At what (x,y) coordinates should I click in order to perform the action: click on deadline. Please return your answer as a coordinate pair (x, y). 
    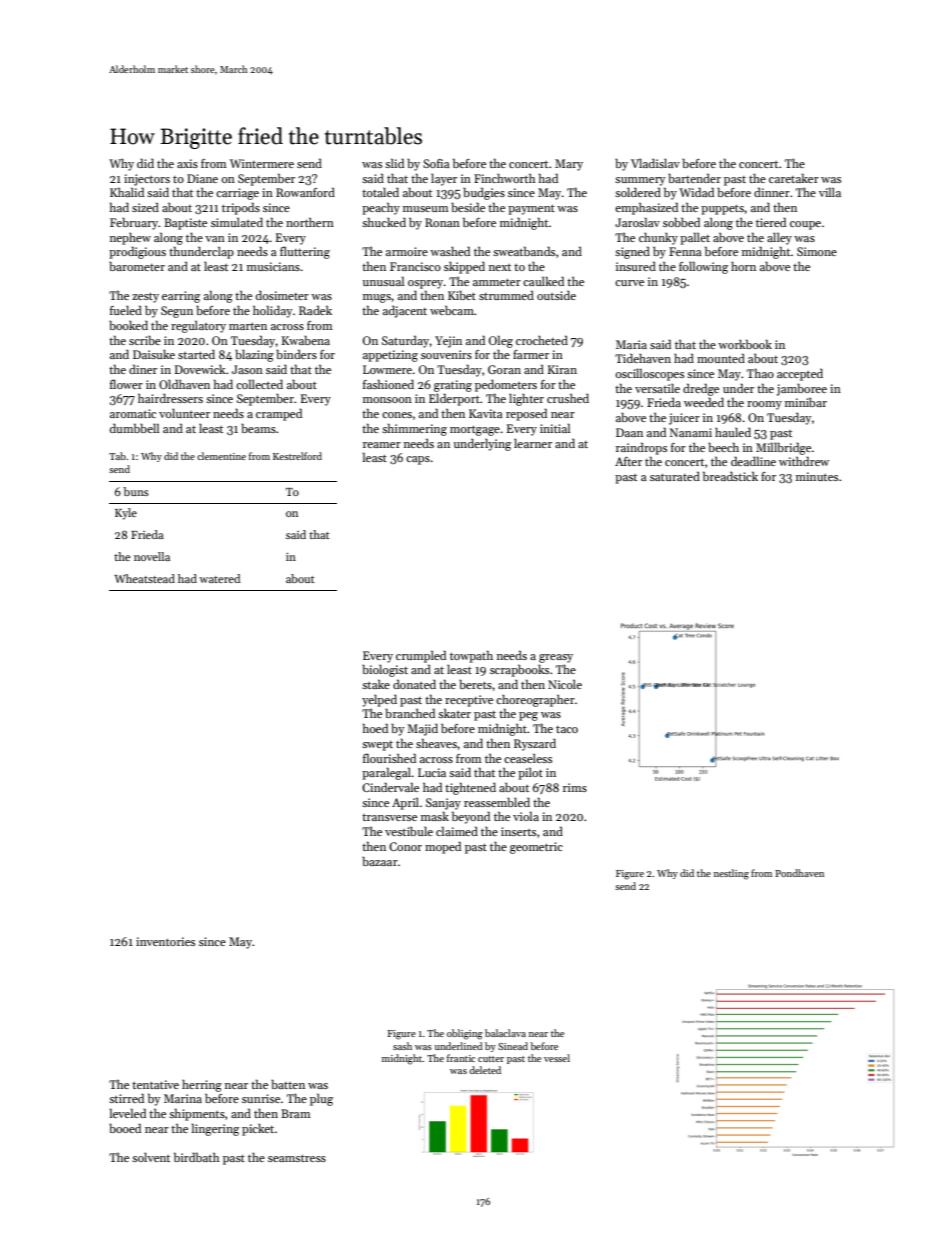
    Looking at the image, I should click on (753, 461).
